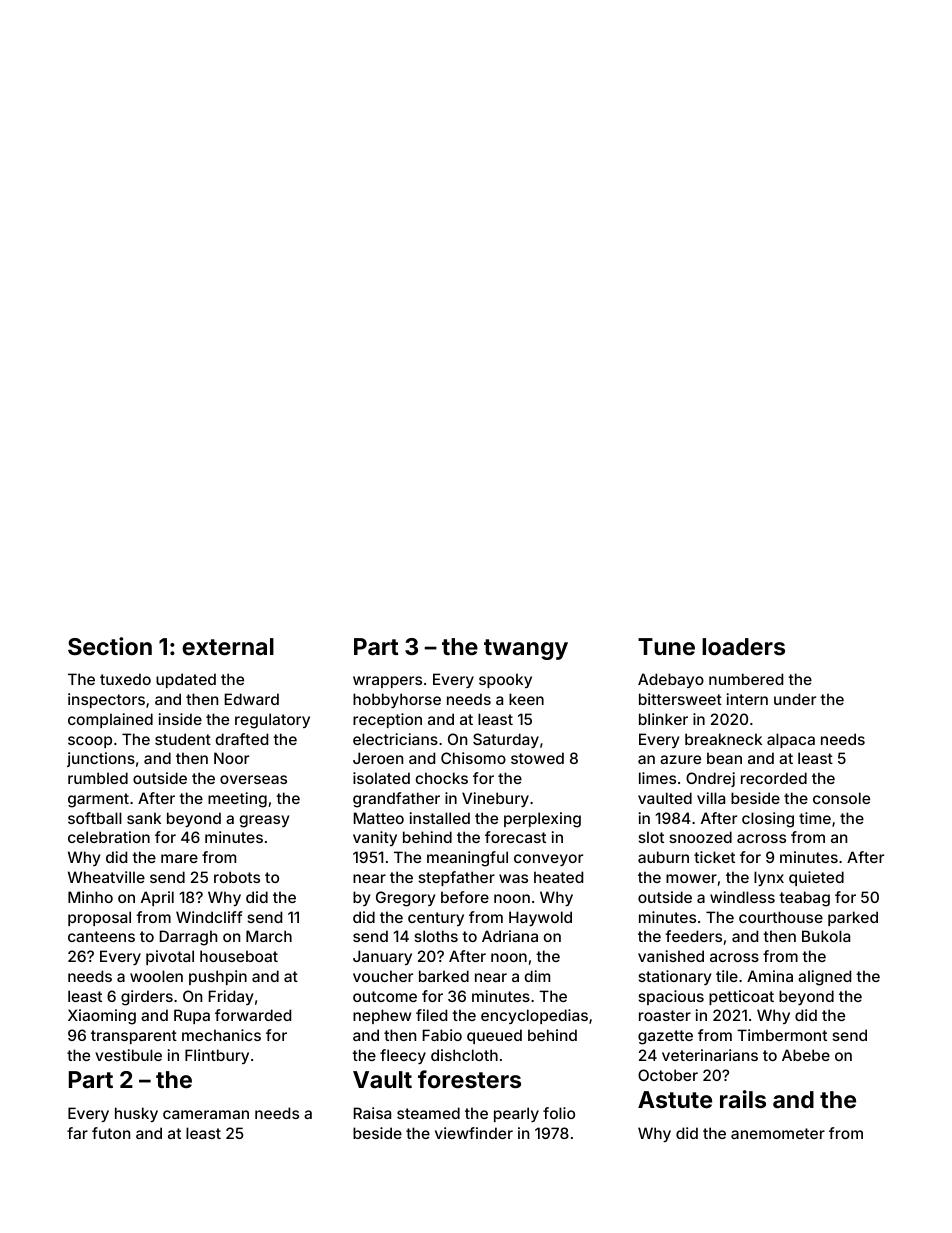 The image size is (952, 1233). I want to click on cameraman, so click(206, 1114).
